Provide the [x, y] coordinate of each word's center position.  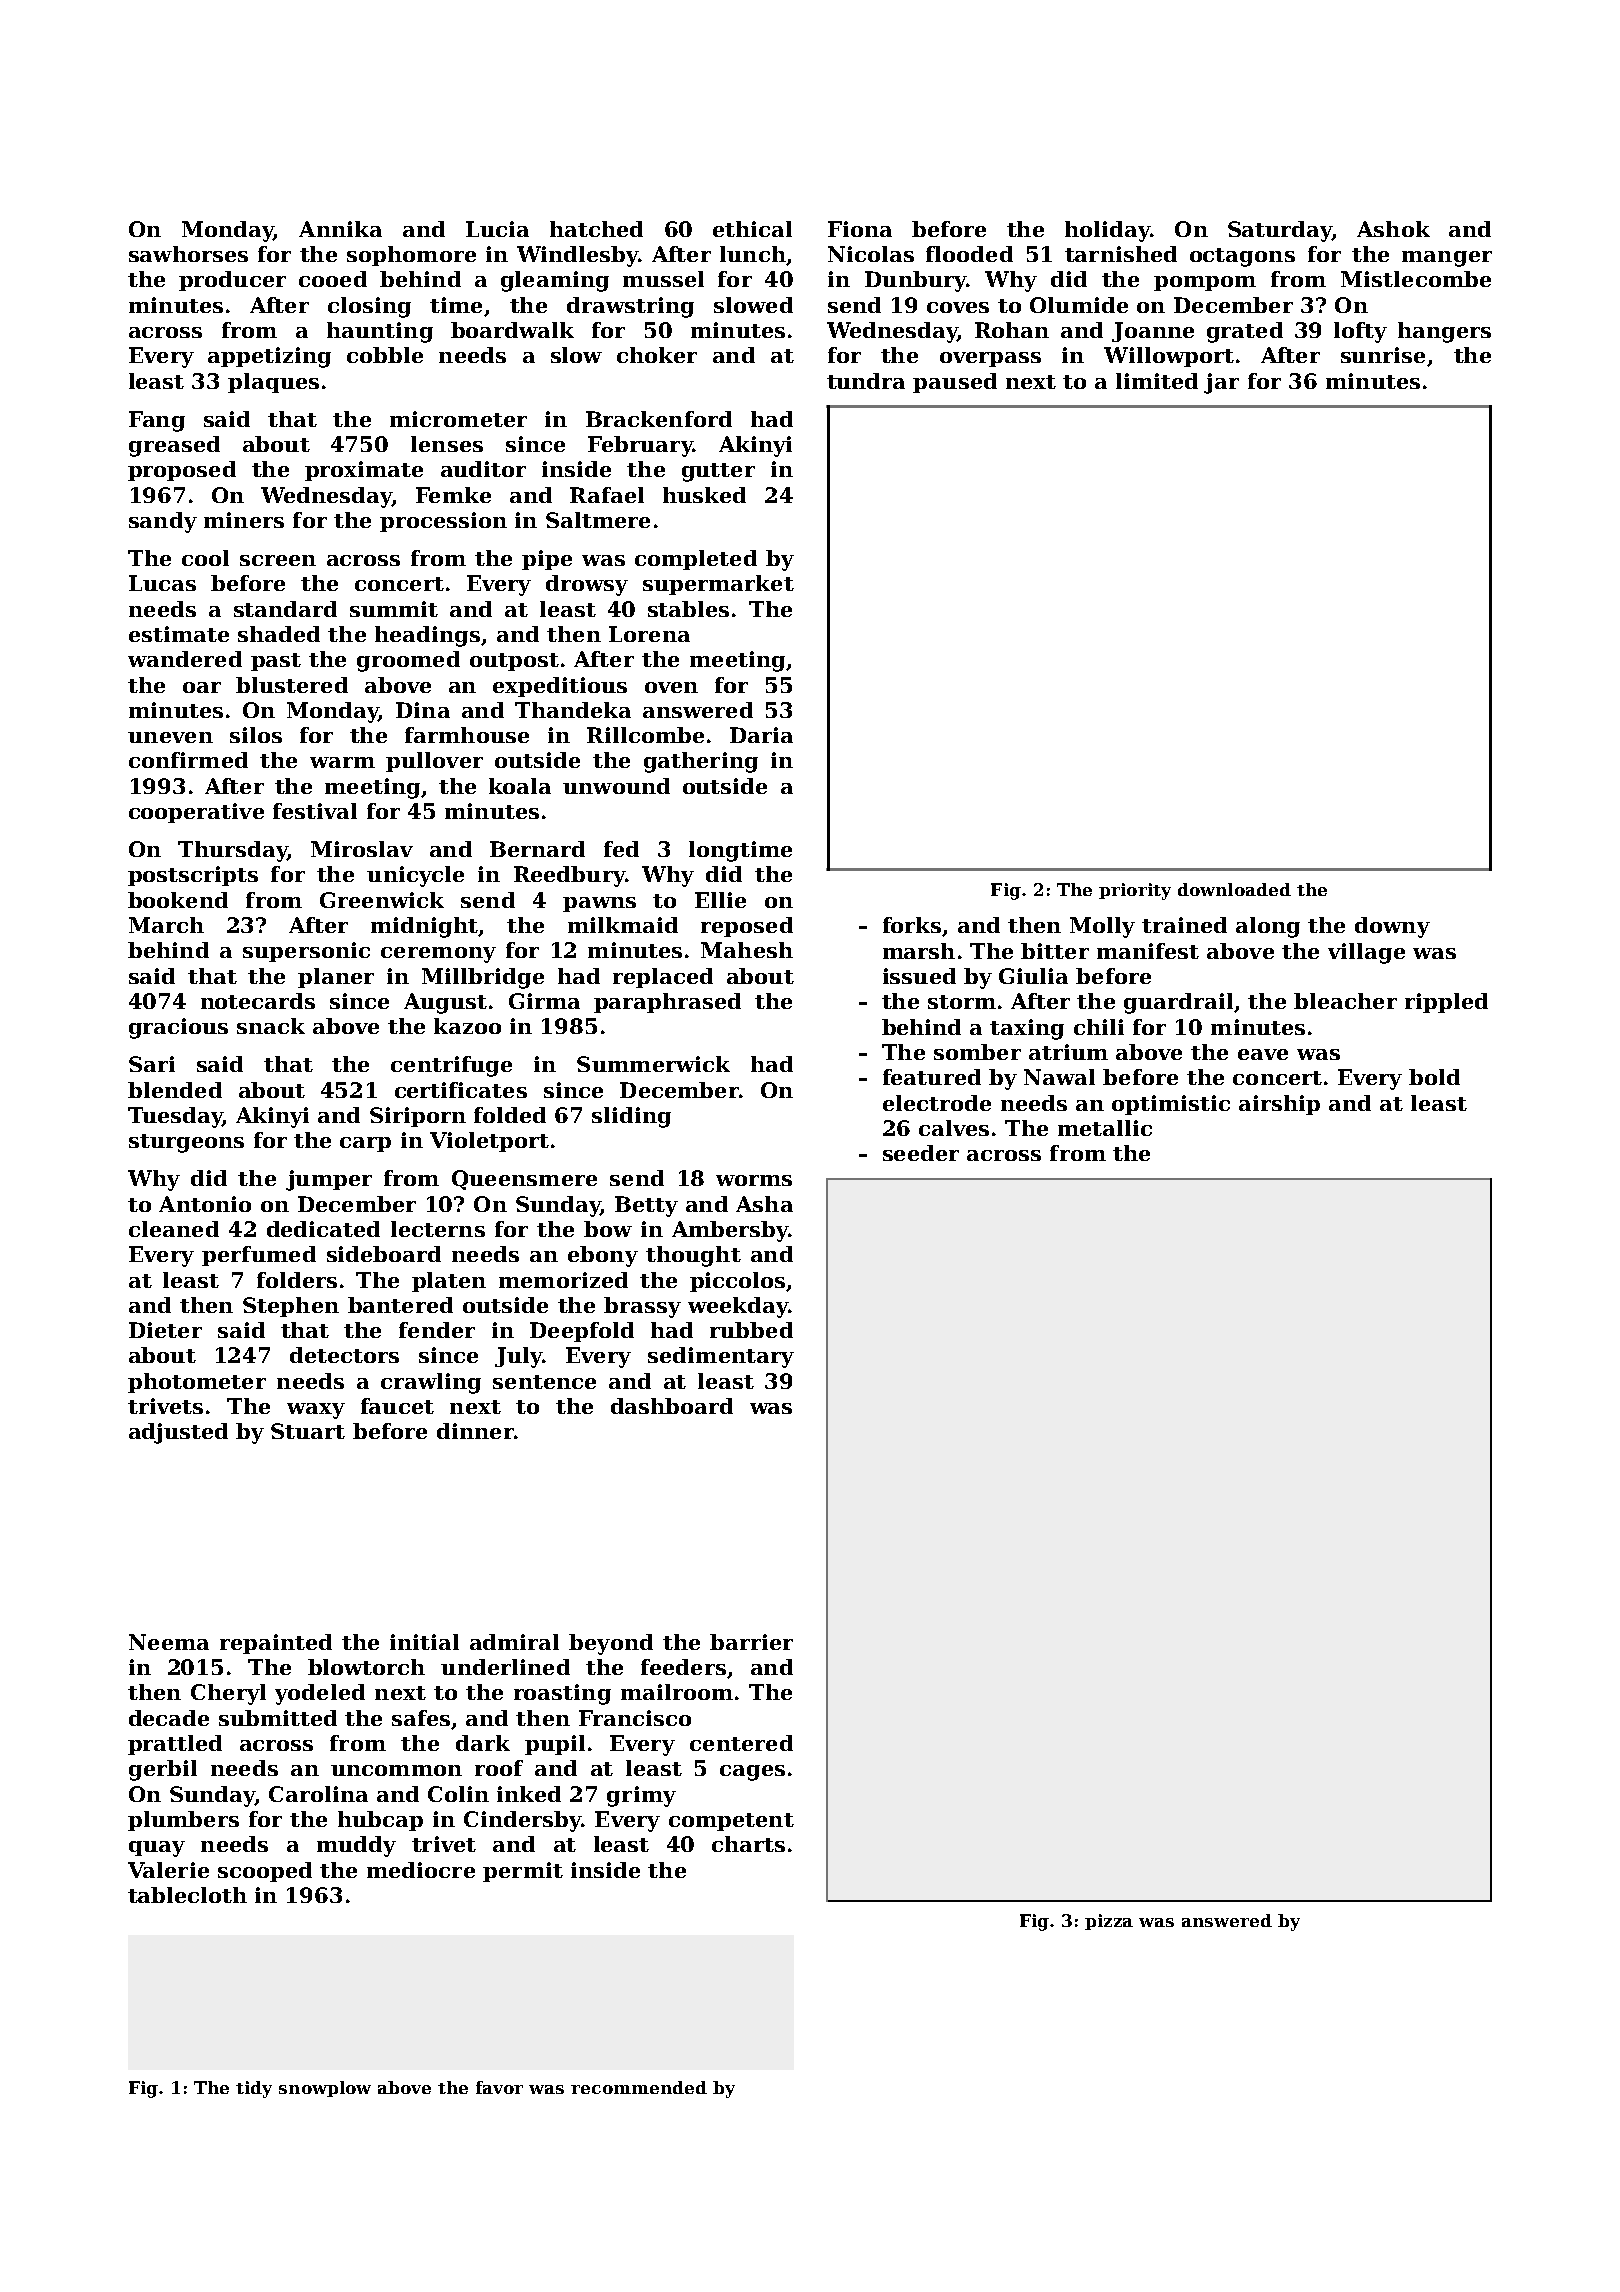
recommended [639, 2087]
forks [912, 925]
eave [1263, 1054]
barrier [751, 1642]
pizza [1109, 1922]
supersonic [306, 952]
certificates [461, 1090]
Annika [340, 229]
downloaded [1234, 889]
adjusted [178, 1433]
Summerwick [653, 1064]
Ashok [1393, 229]
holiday [1107, 231]
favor [499, 2087]
